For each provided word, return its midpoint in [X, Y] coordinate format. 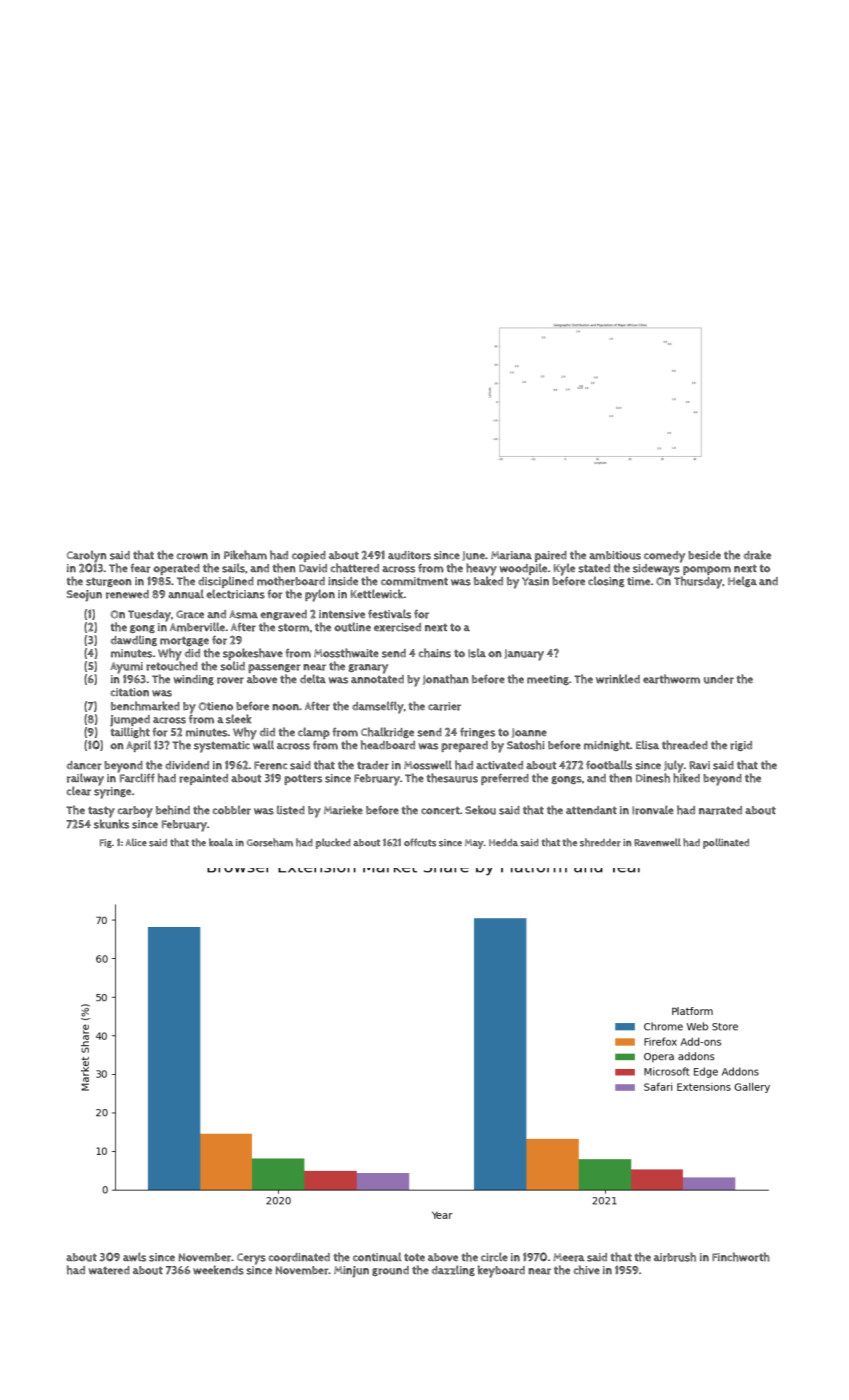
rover [230, 680]
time [638, 581]
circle [494, 1257]
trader [373, 765]
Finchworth [741, 1257]
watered [109, 1270]
